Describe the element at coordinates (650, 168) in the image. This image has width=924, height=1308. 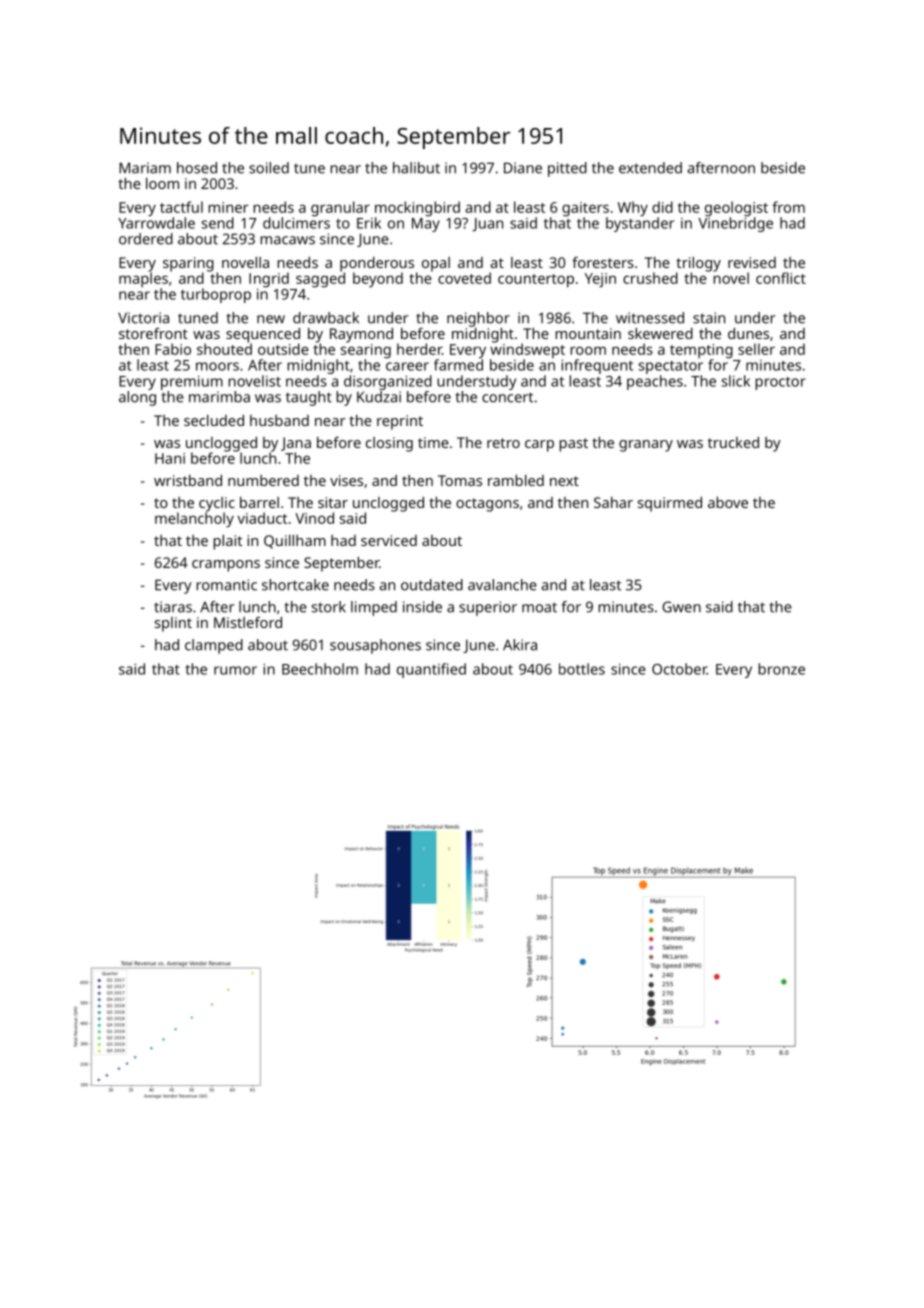
I see `extended` at that location.
